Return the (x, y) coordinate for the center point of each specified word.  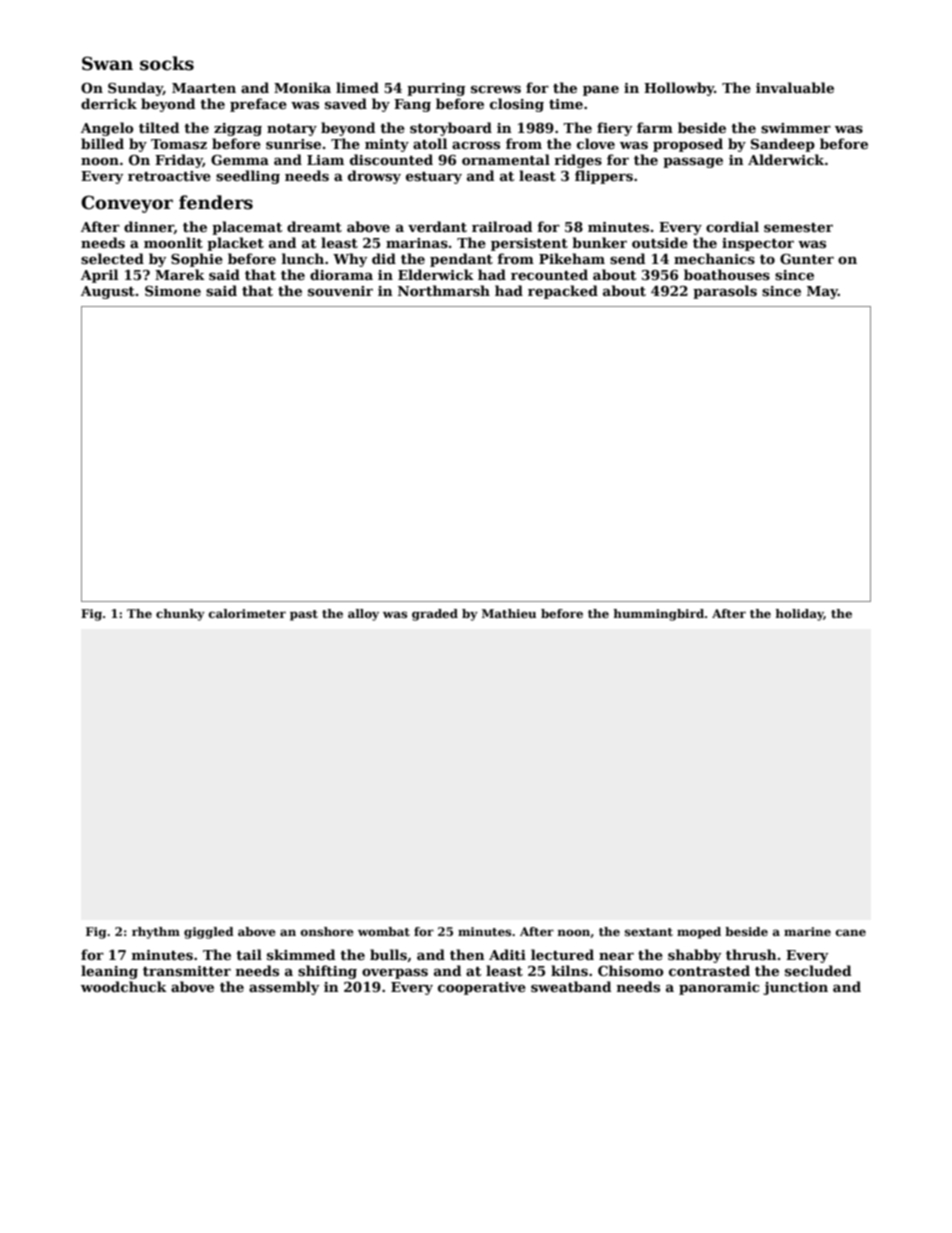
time (566, 104)
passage (693, 163)
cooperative (482, 988)
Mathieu (509, 613)
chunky (180, 615)
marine (807, 931)
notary (292, 130)
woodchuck (124, 986)
